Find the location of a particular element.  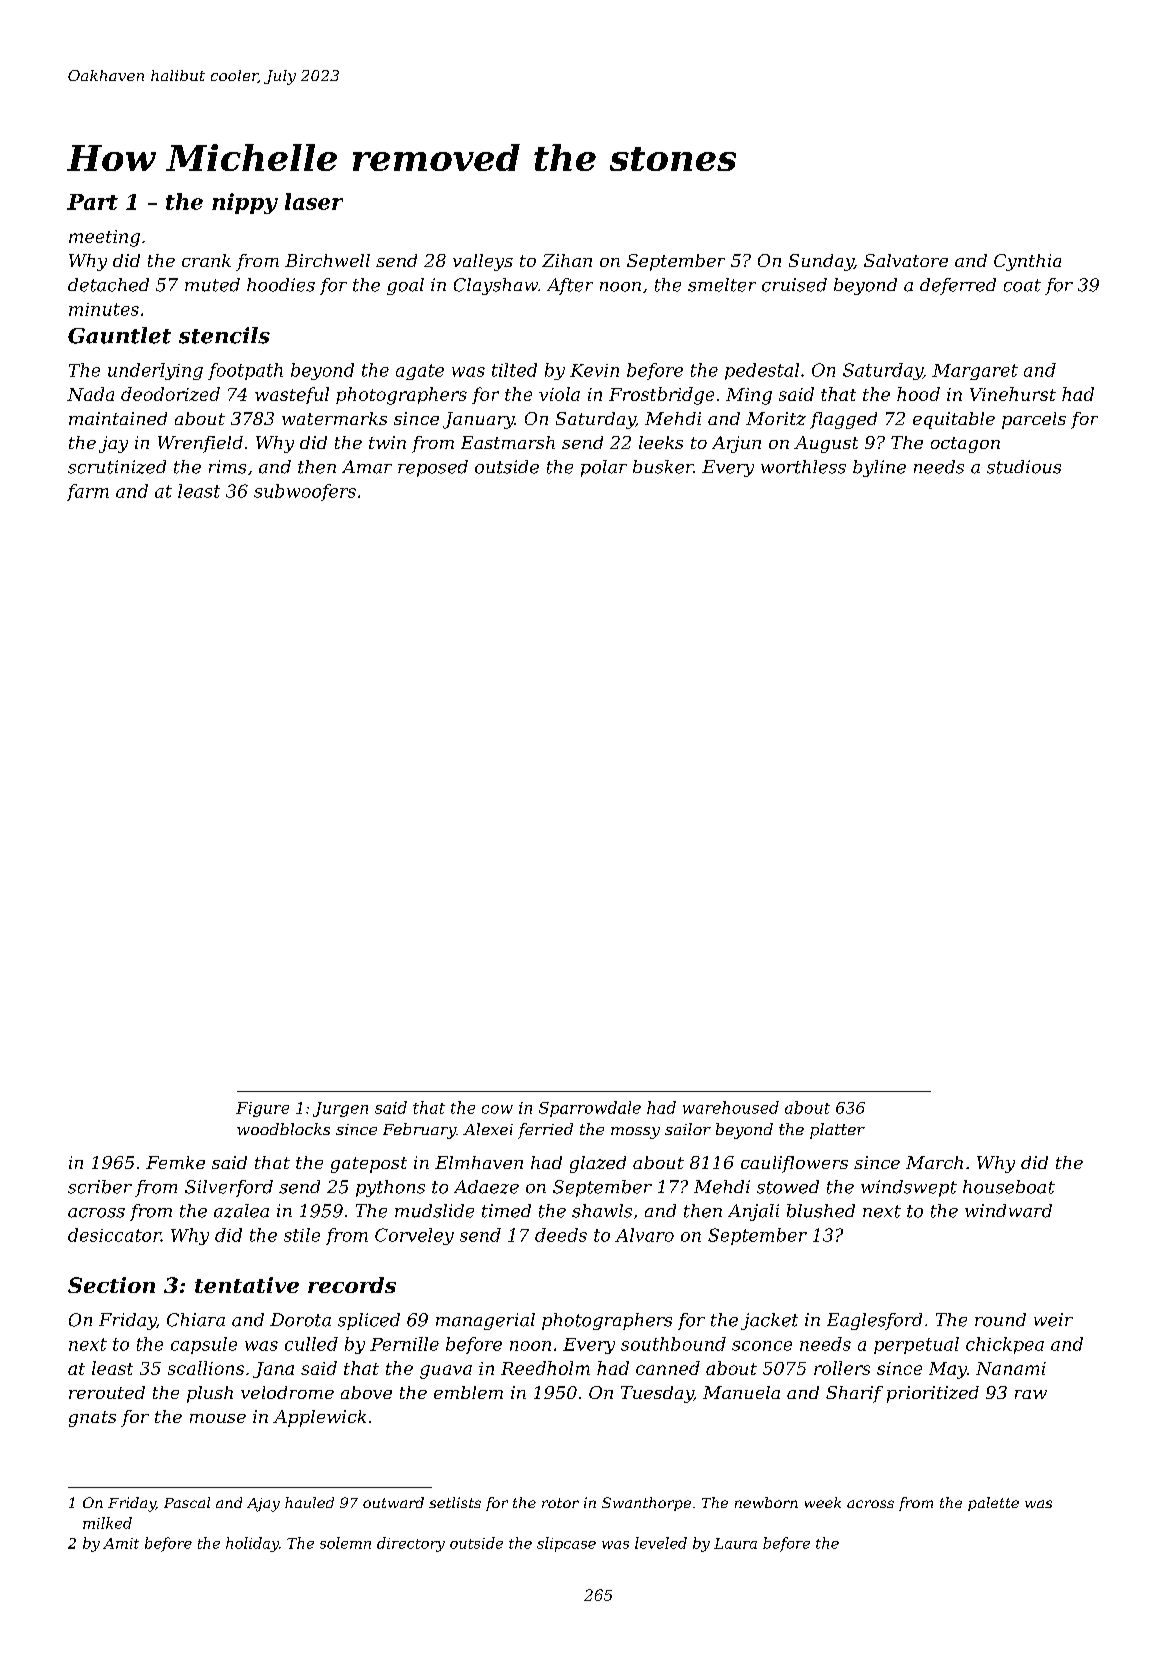

Figure is located at coordinates (262, 1109).
